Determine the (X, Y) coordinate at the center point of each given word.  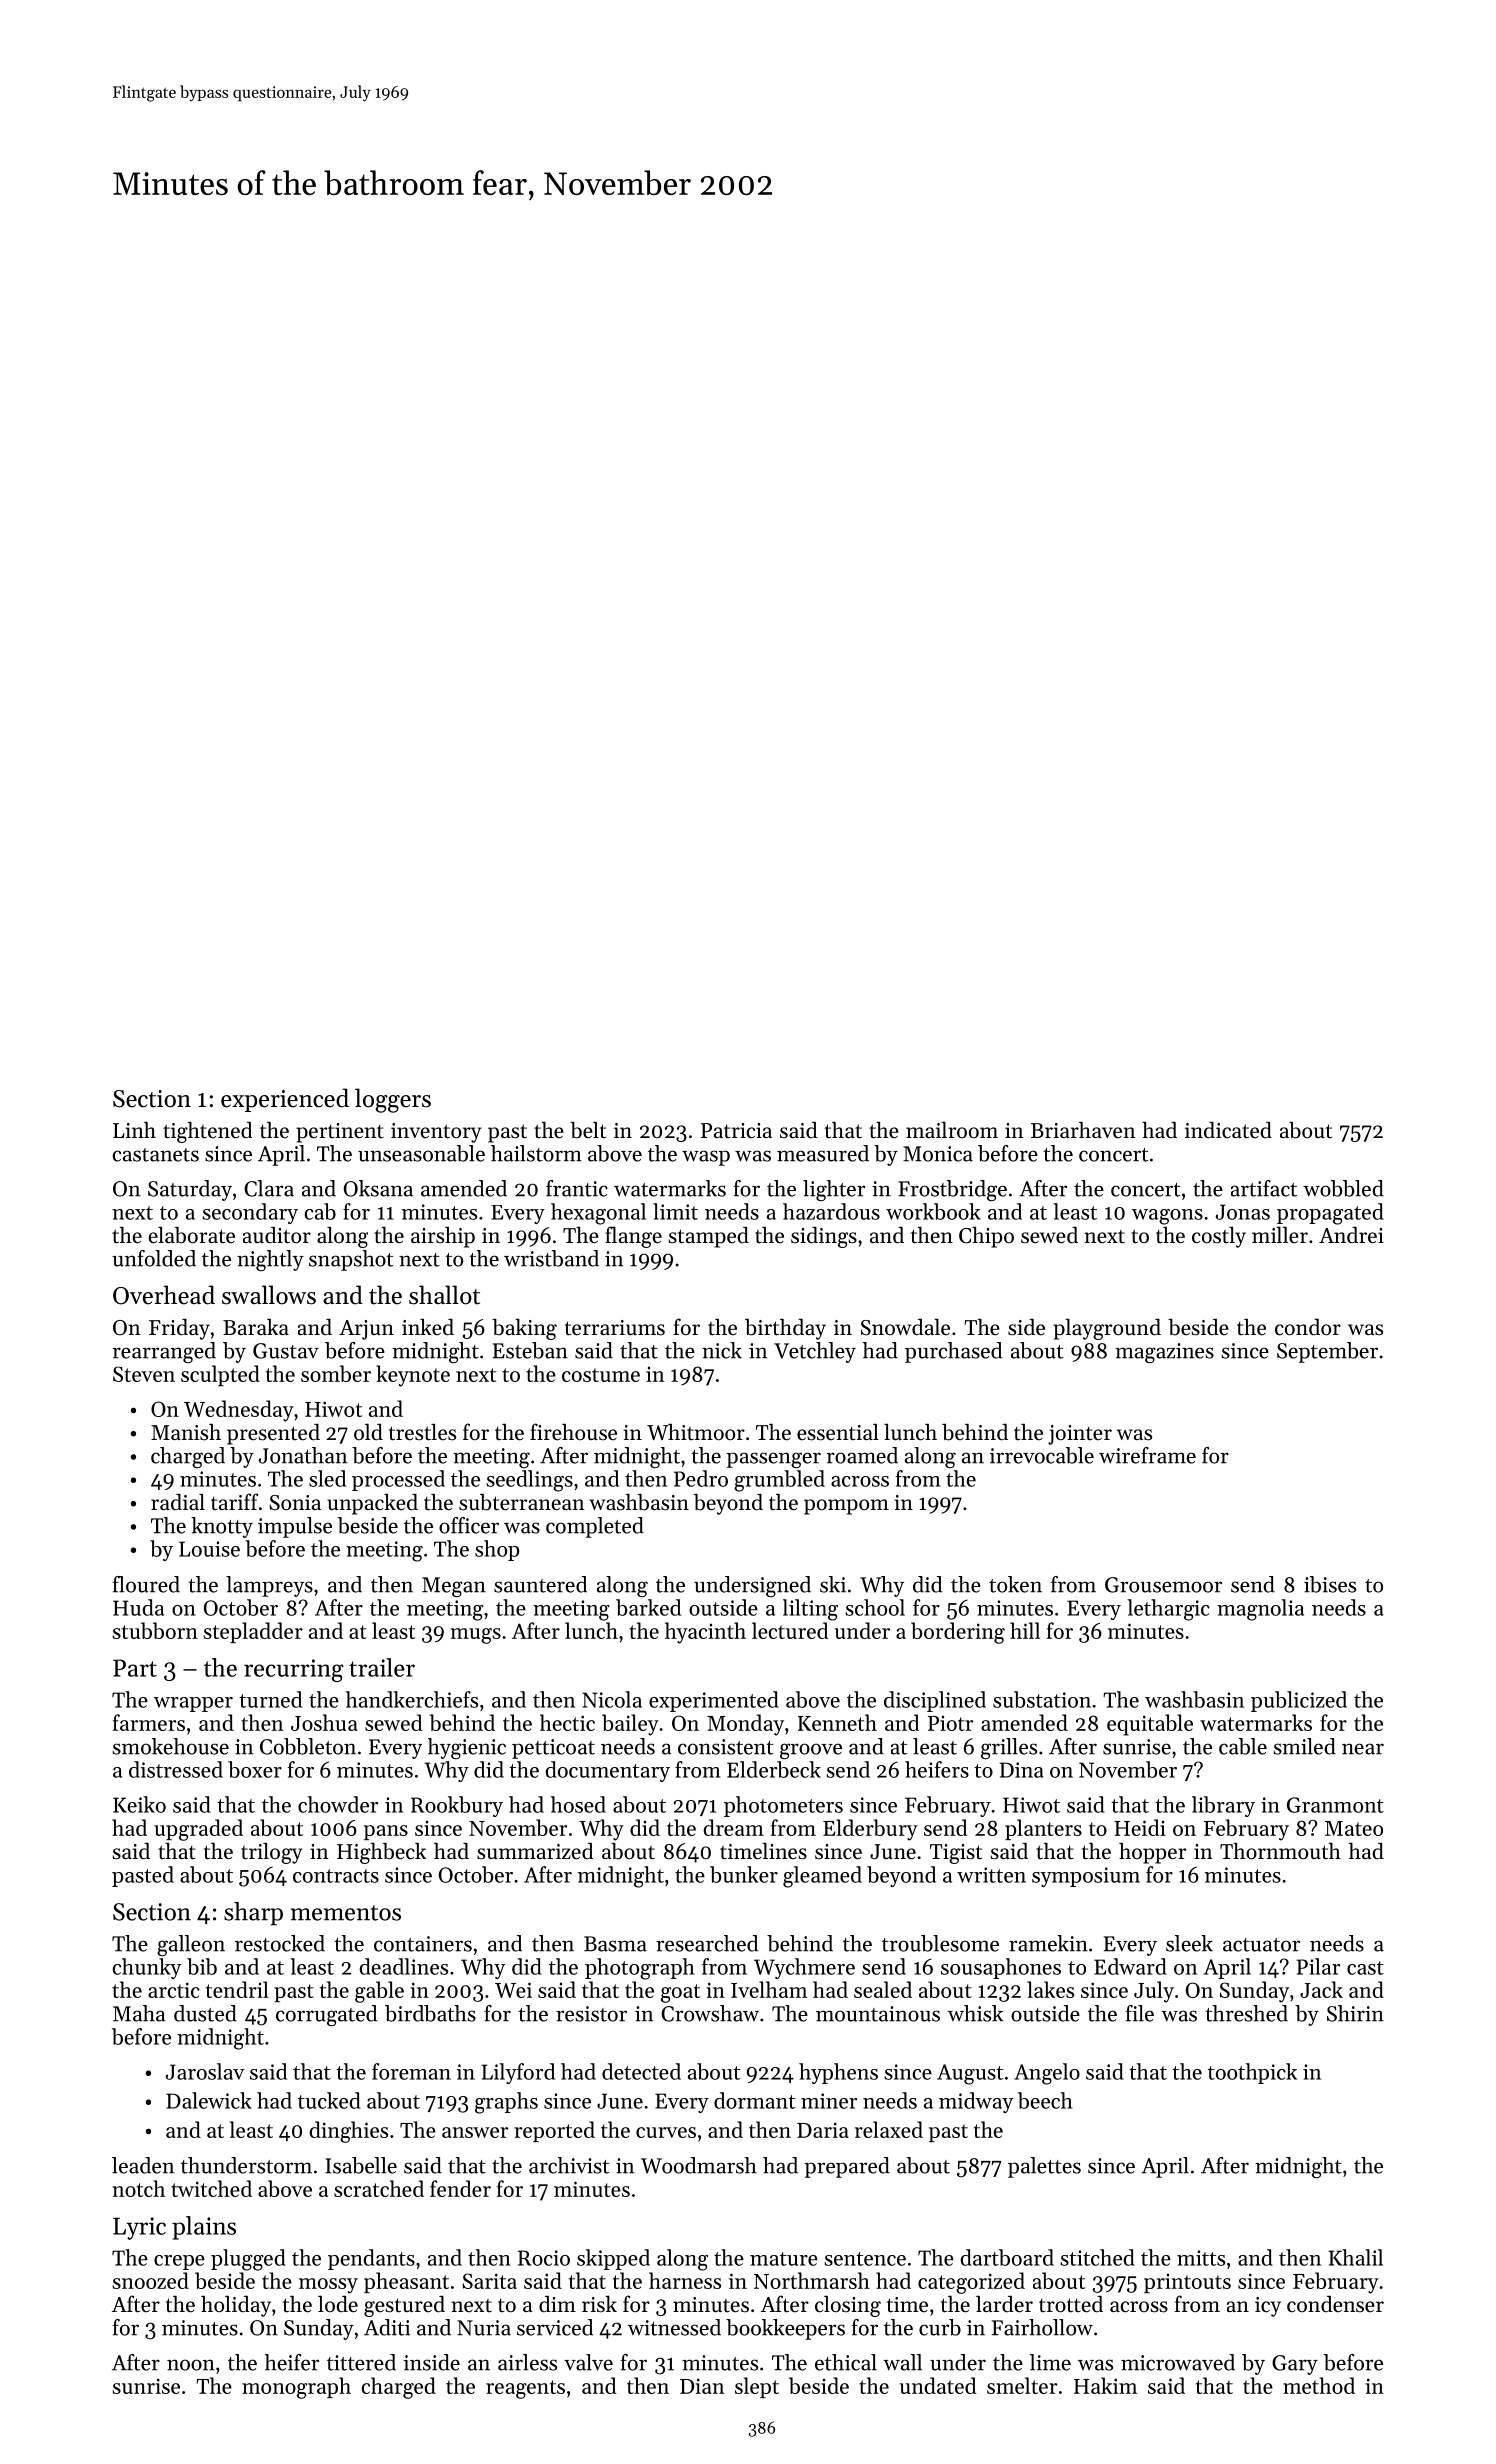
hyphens (838, 2073)
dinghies (348, 2132)
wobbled (1343, 1188)
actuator (1261, 1945)
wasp (706, 1158)
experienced (285, 1100)
